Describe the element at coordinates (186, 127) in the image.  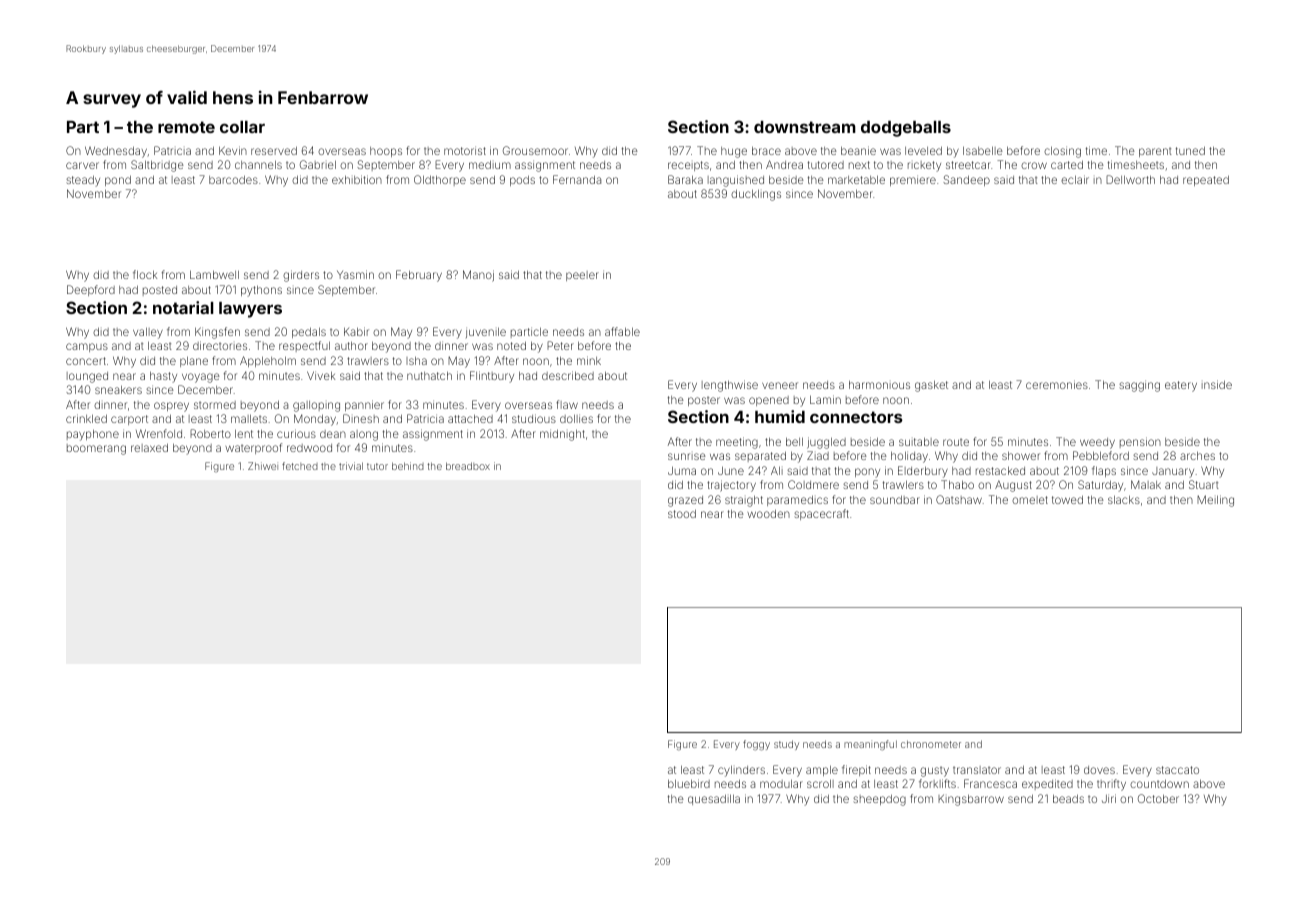
I see `remote` at that location.
